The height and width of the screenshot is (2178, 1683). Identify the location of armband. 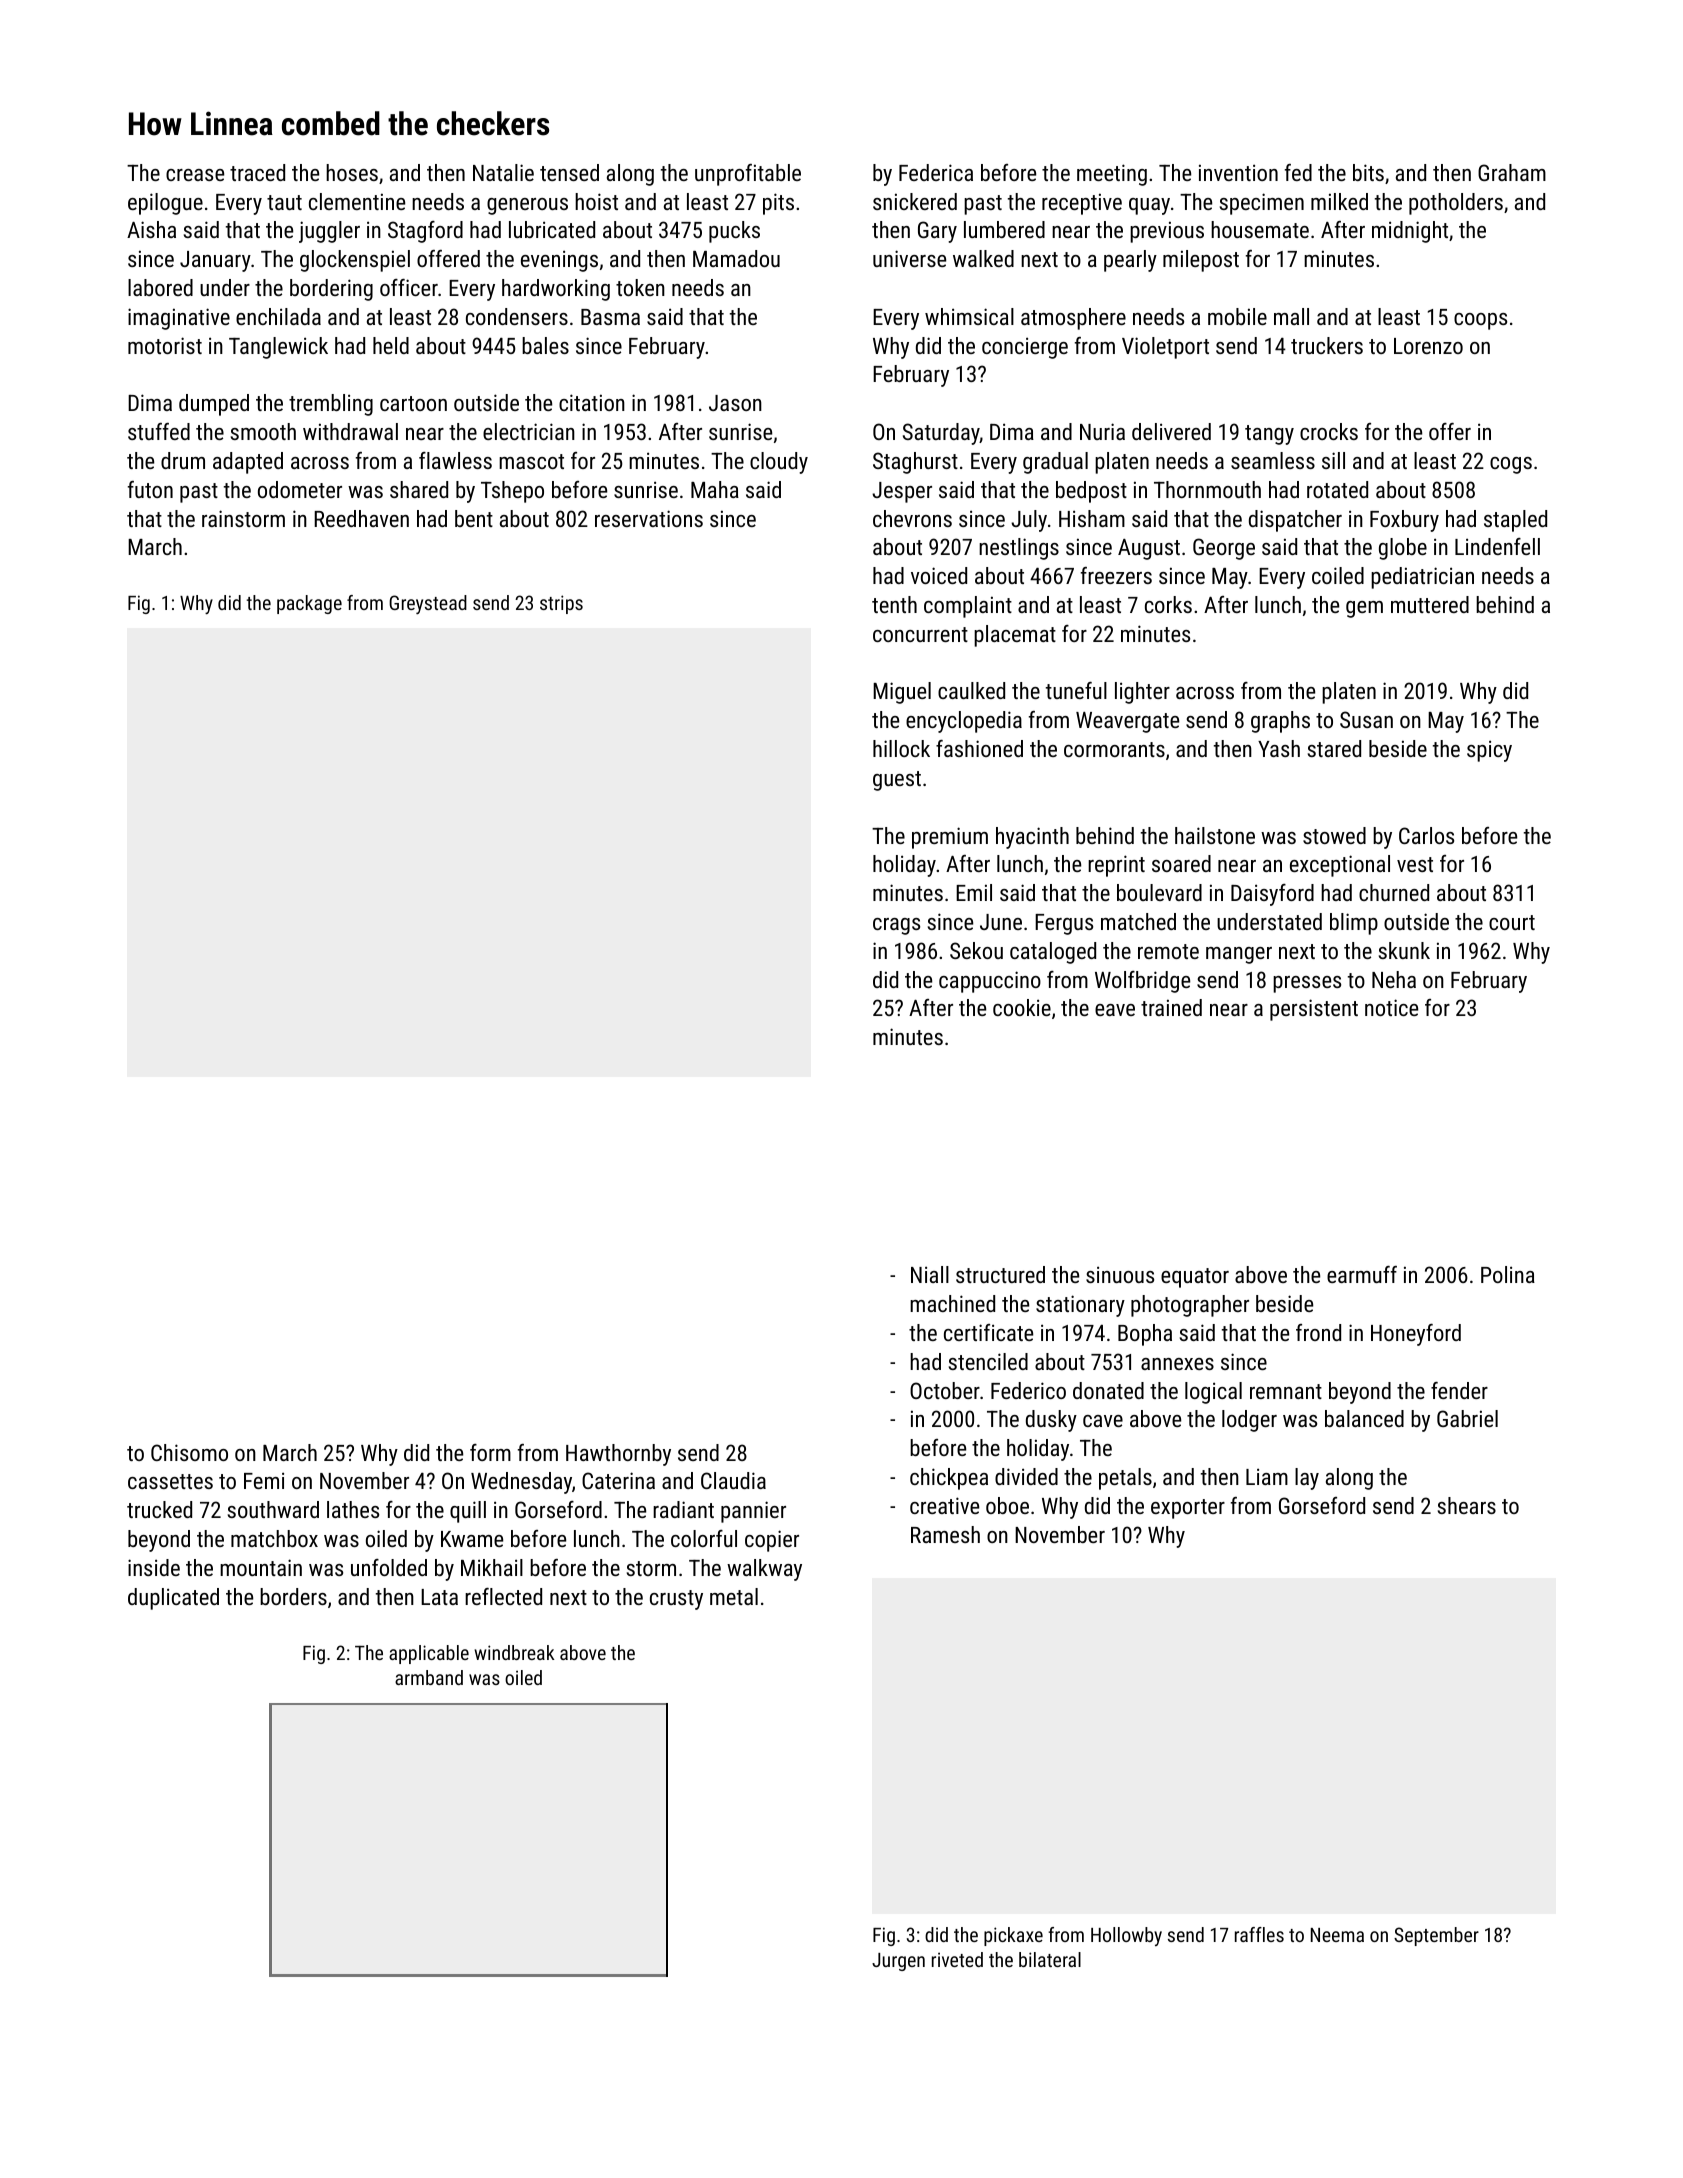
(429, 1677).
